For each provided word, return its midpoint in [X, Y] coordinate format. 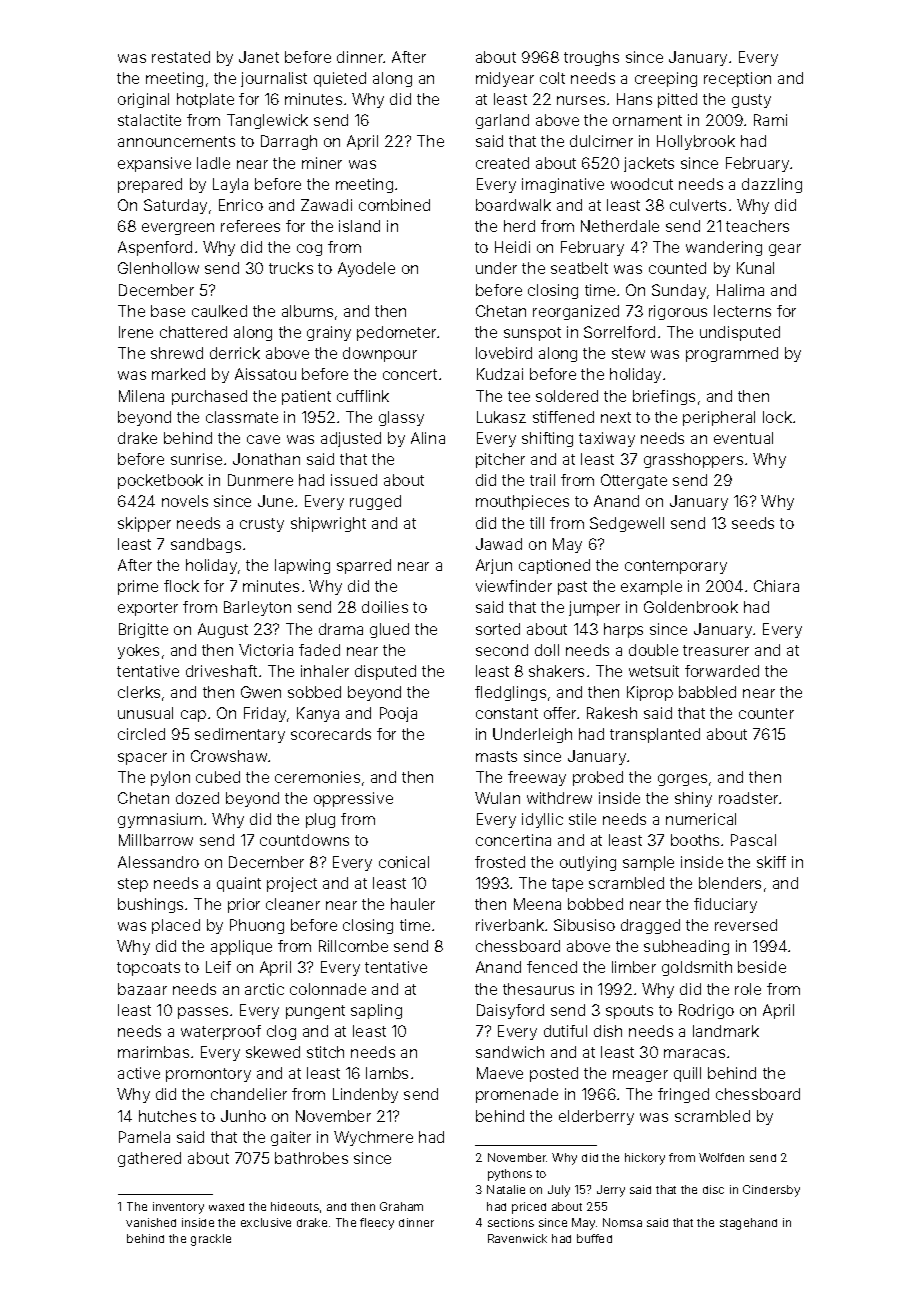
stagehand [748, 1224]
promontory [208, 1075]
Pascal [753, 840]
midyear [505, 79]
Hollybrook [696, 142]
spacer [142, 759]
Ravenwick [517, 1238]
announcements [176, 141]
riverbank [510, 925]
